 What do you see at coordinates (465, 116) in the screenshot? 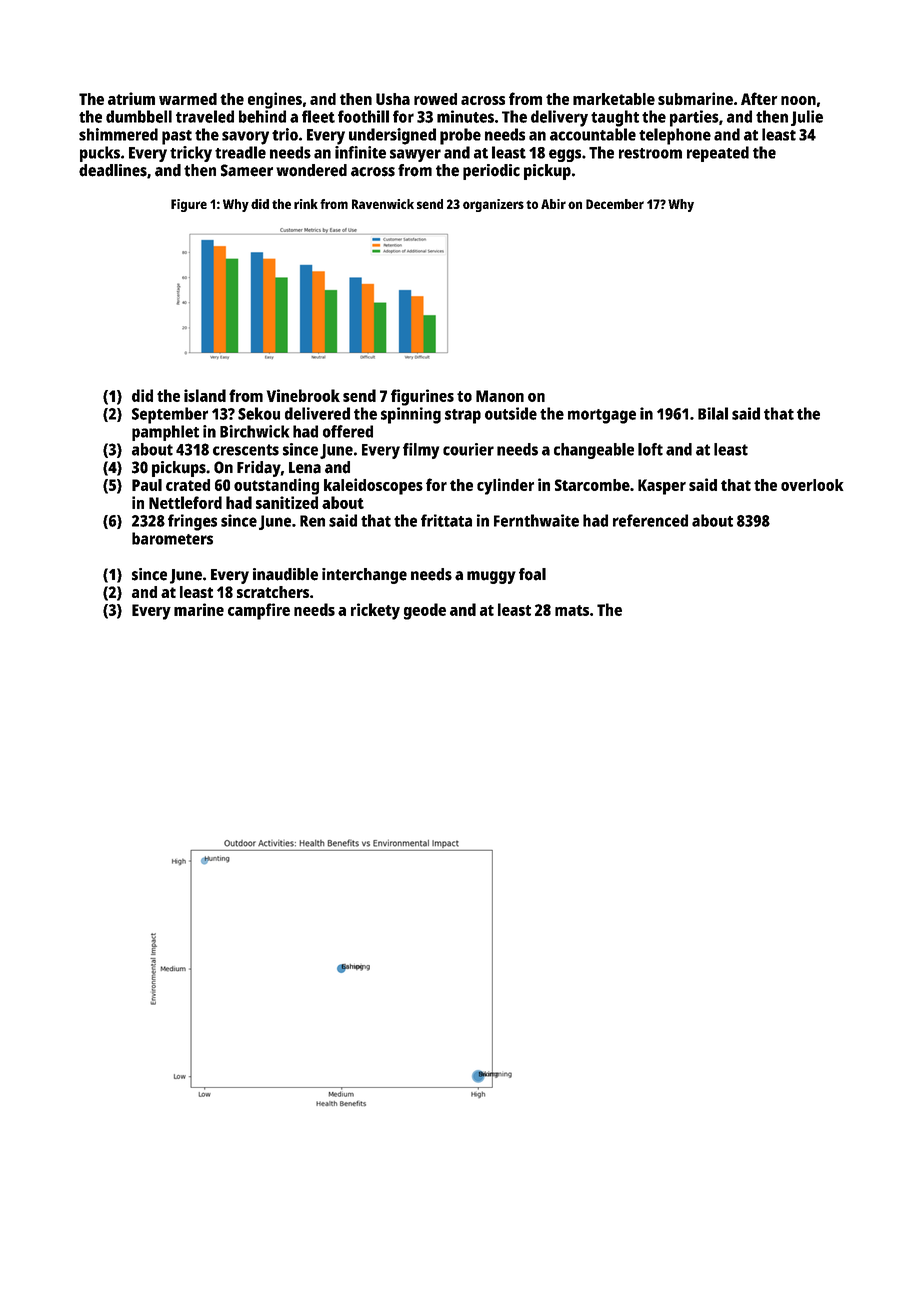
I see `minutes` at bounding box center [465, 116].
